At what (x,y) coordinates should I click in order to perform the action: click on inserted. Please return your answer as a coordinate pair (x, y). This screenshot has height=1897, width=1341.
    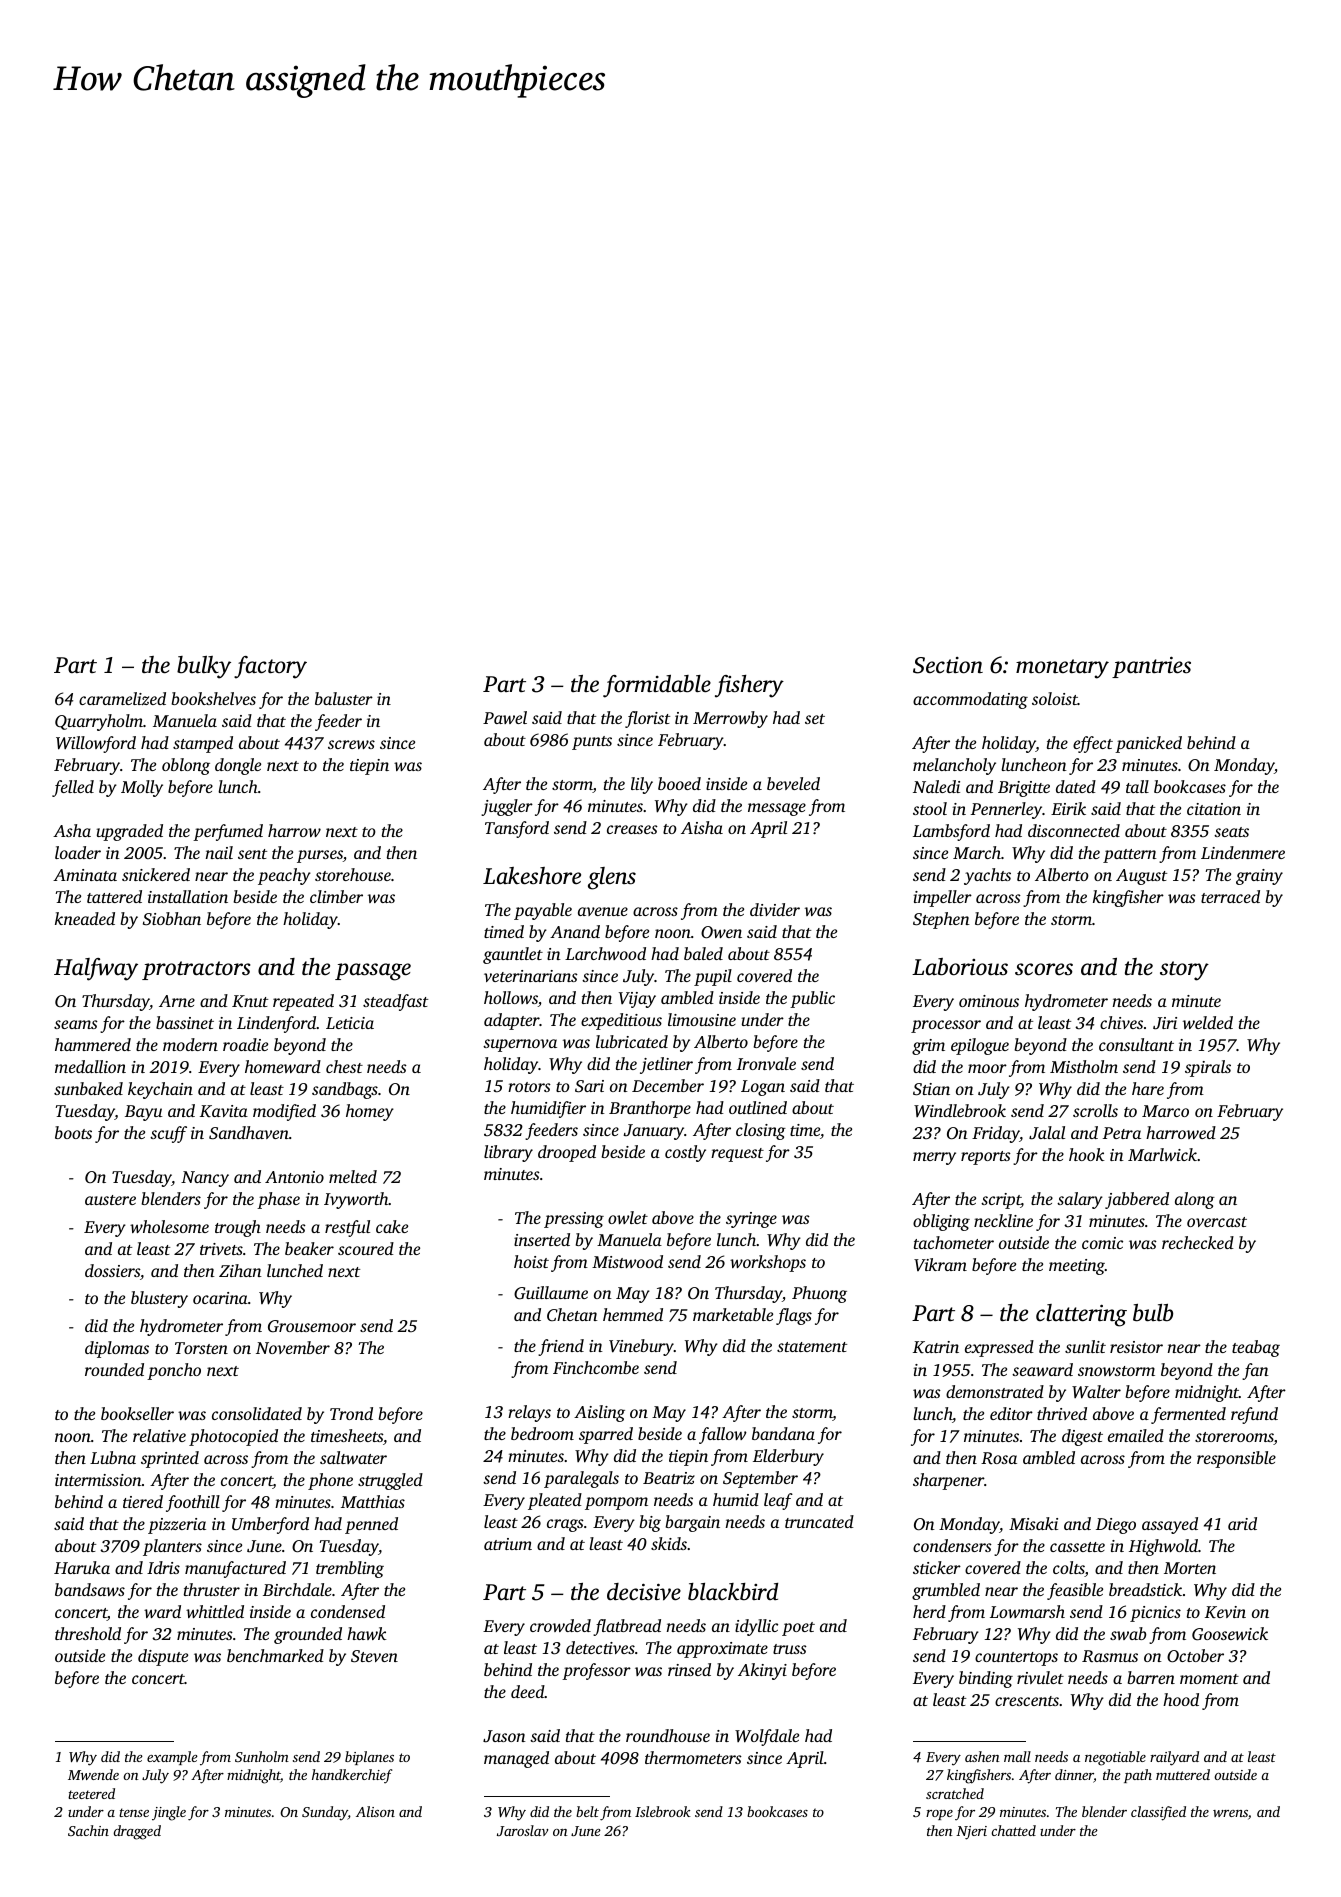
    Looking at the image, I should click on (542, 1239).
